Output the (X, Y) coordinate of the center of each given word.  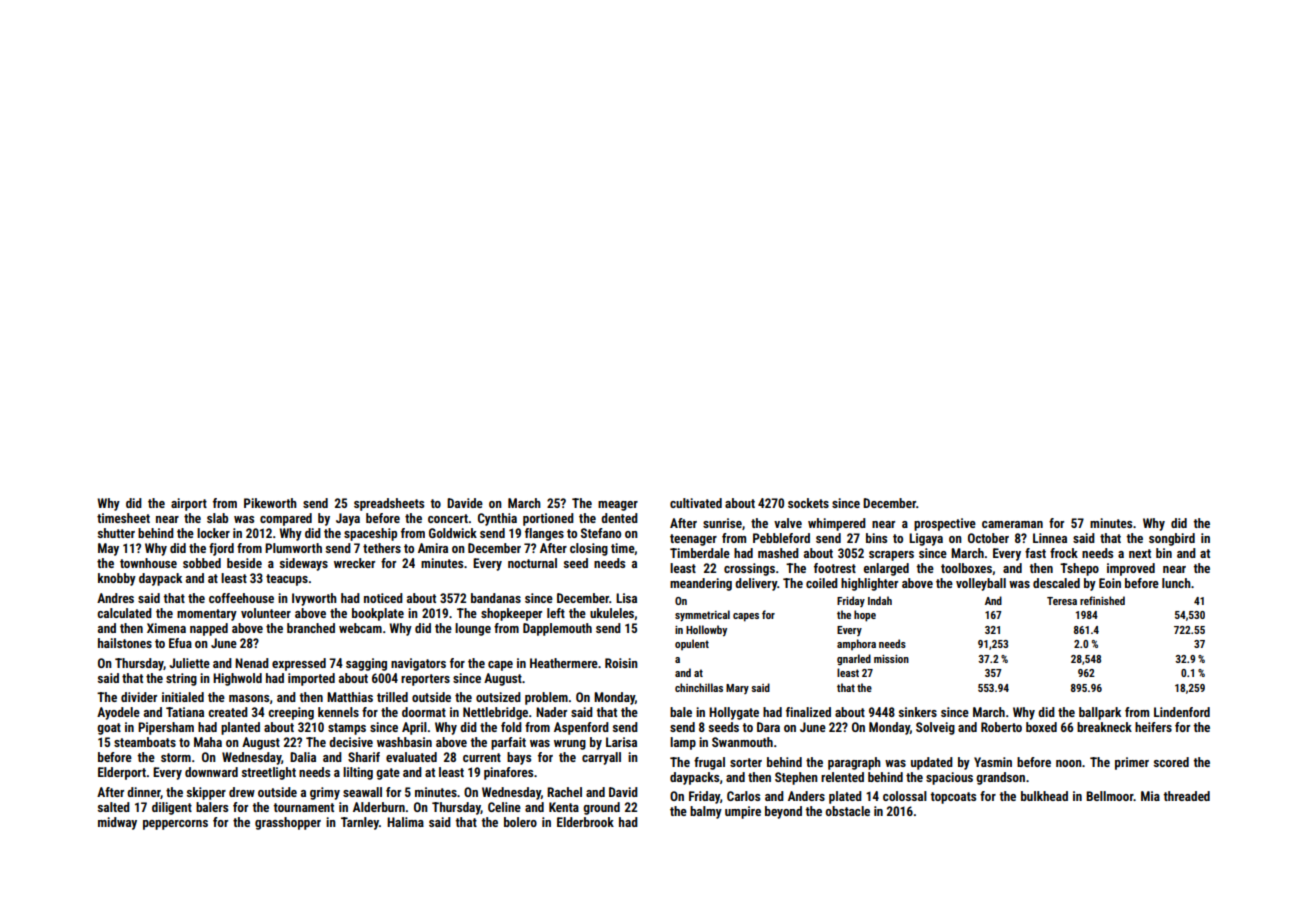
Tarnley (360, 823)
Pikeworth (270, 503)
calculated (124, 613)
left (556, 613)
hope (865, 616)
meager (618, 506)
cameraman (1012, 524)
